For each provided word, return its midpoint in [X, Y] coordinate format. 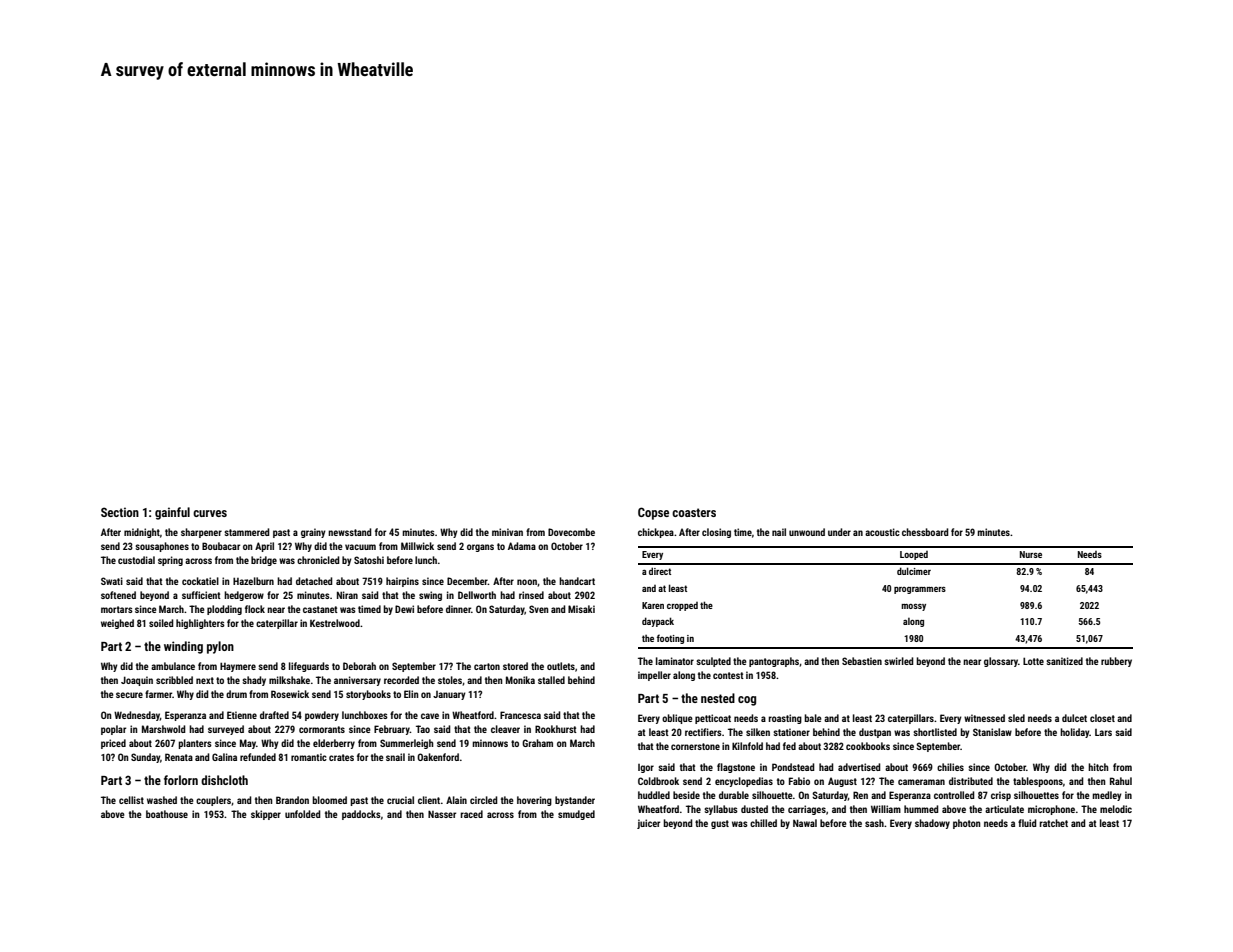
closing [716, 533]
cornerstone [695, 746]
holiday [1075, 733]
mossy [913, 607]
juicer [648, 824]
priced [113, 744]
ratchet [1053, 823]
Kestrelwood [335, 623]
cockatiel [200, 581]
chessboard [925, 532]
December [467, 581]
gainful [172, 513]
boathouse [167, 814]
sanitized [1064, 661]
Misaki [581, 609]
